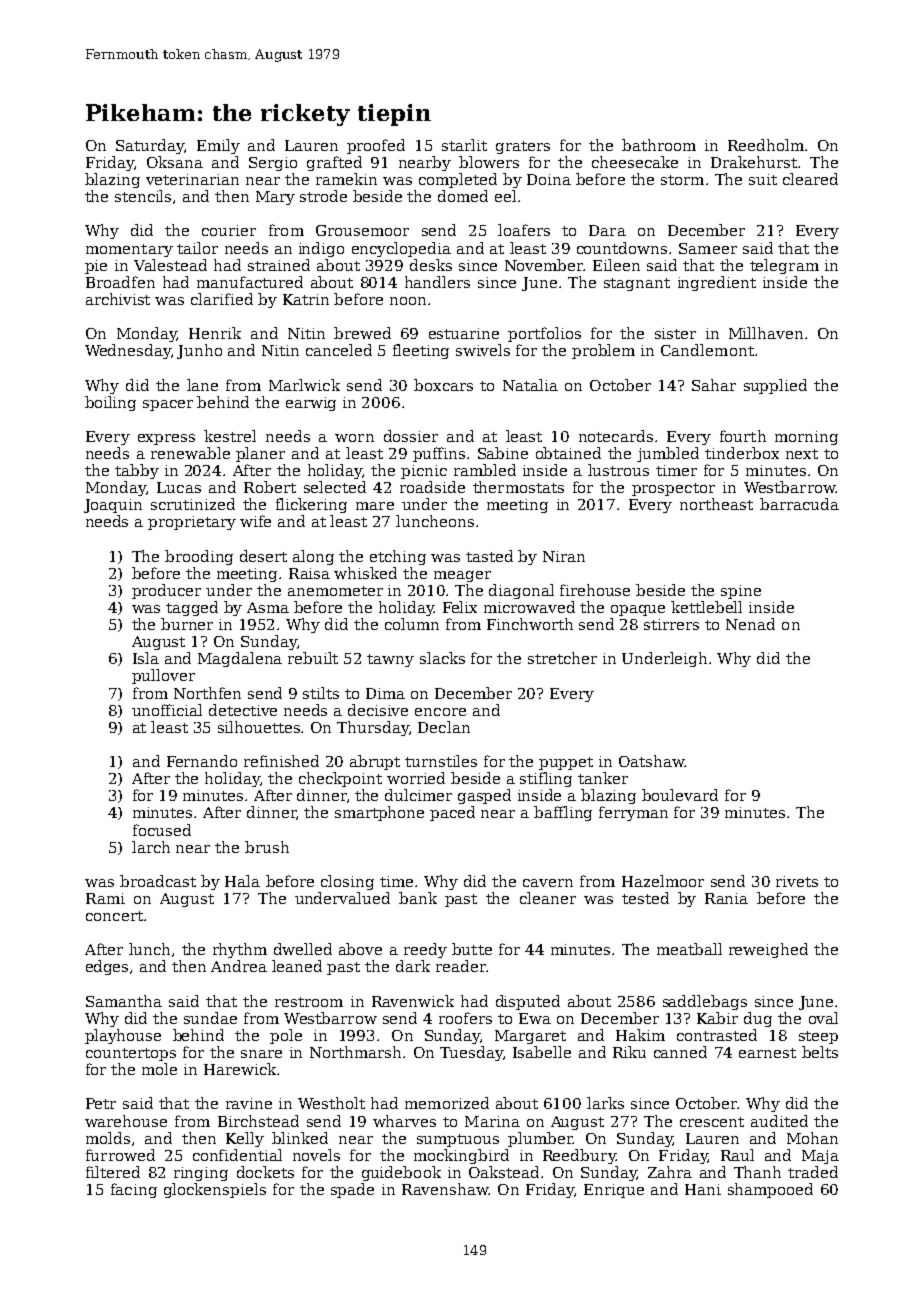 This document has height=1308, width=924. I want to click on column, so click(412, 624).
